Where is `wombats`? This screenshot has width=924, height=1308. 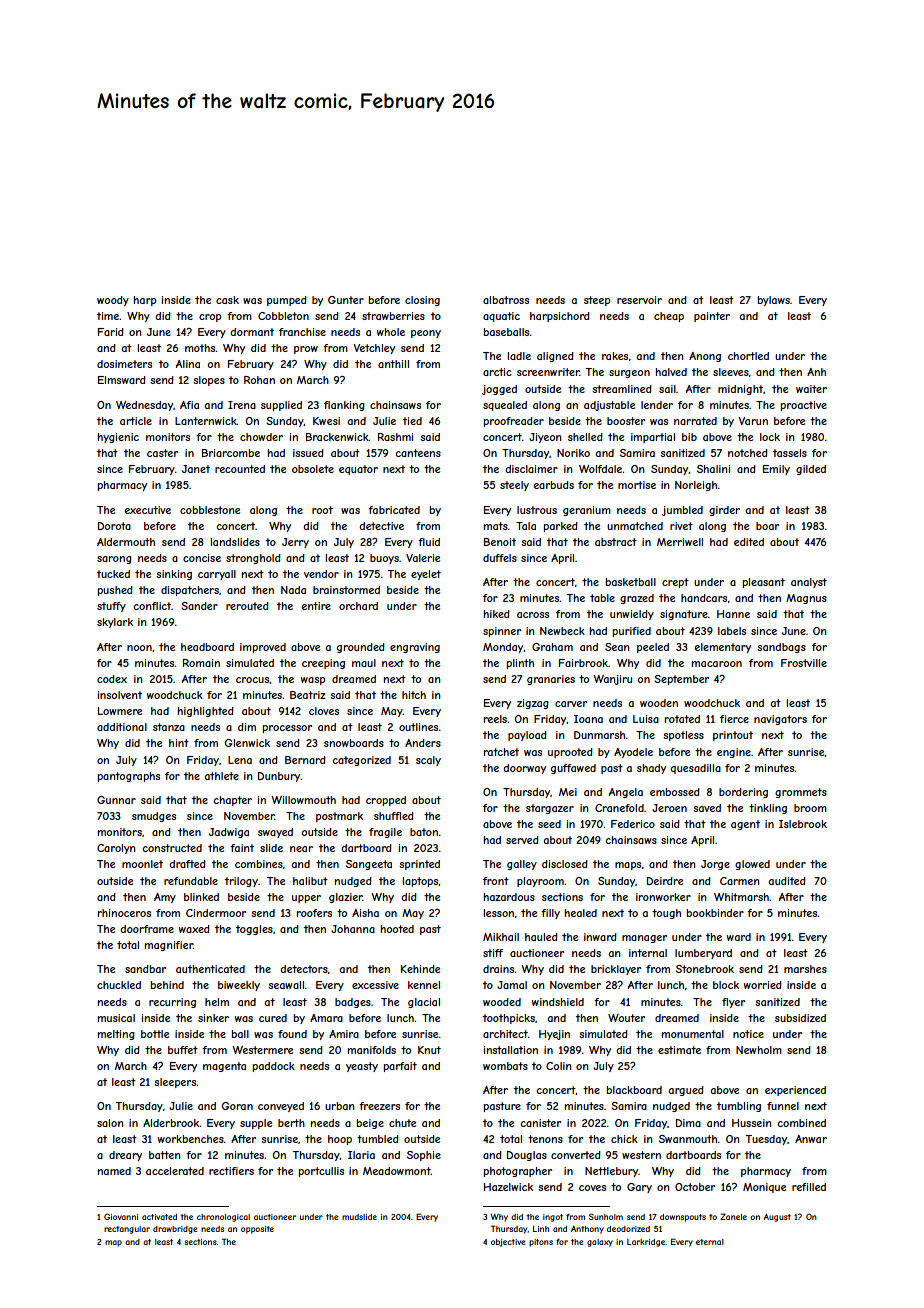 wombats is located at coordinates (505, 1066).
